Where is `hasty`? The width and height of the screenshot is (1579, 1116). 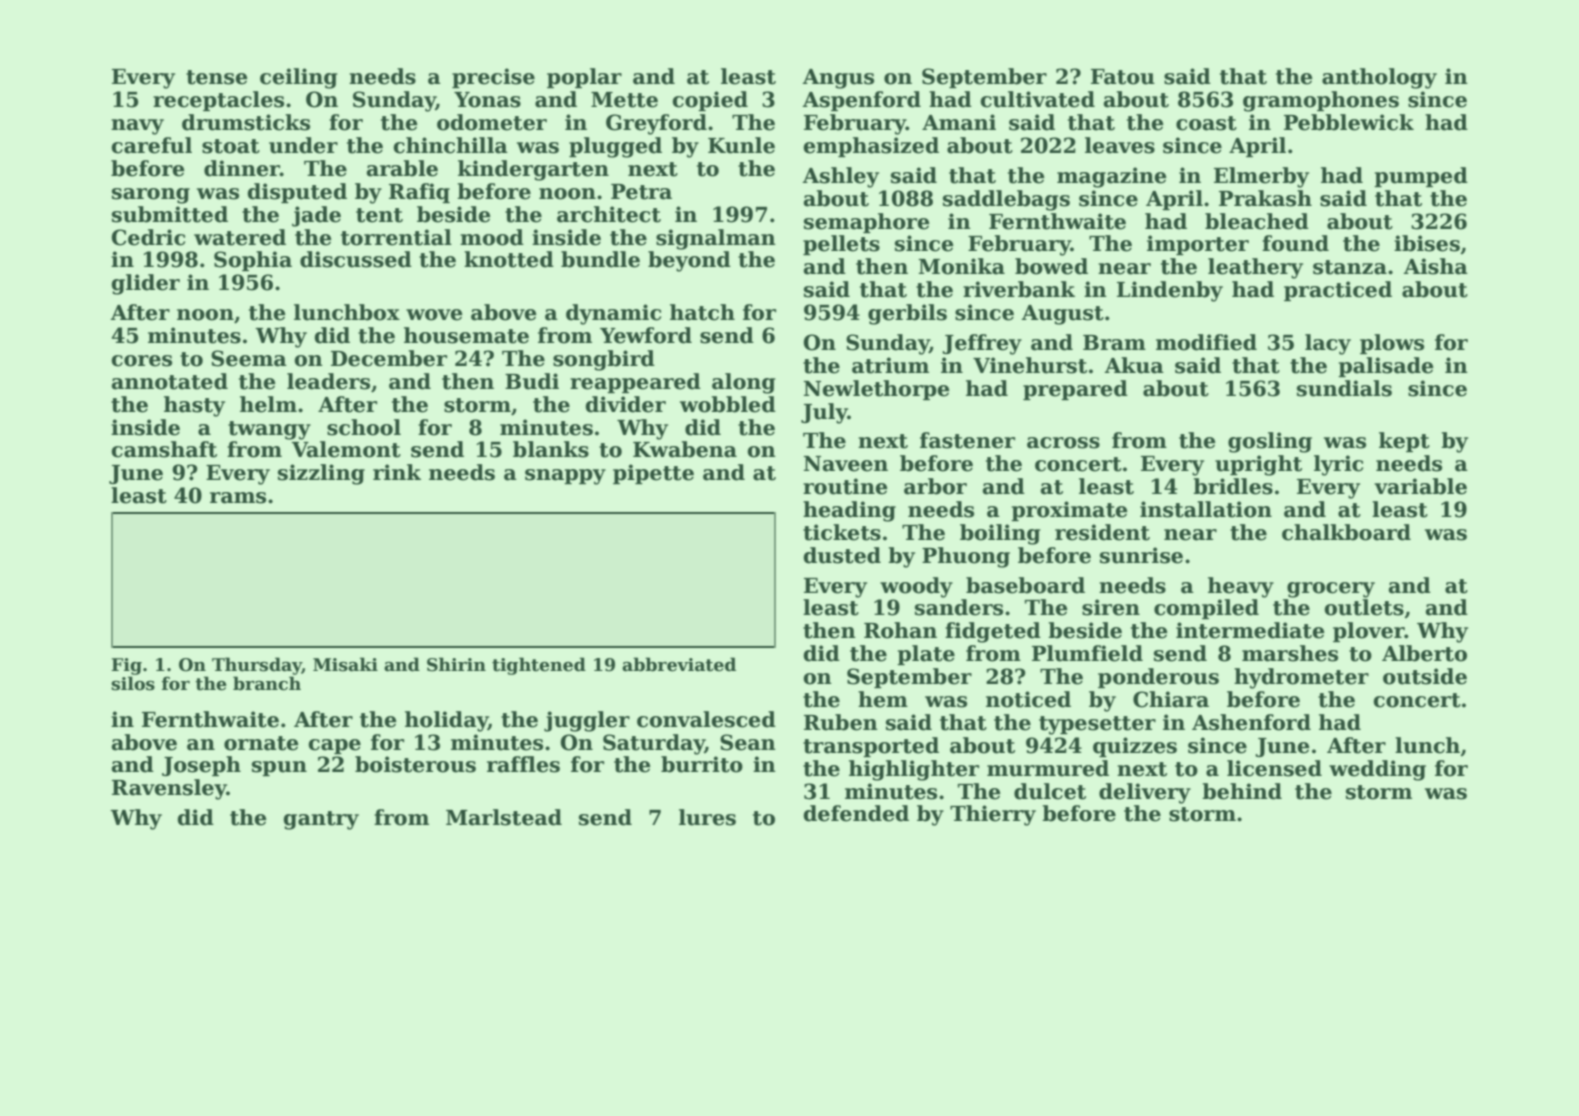
hasty is located at coordinates (194, 406).
